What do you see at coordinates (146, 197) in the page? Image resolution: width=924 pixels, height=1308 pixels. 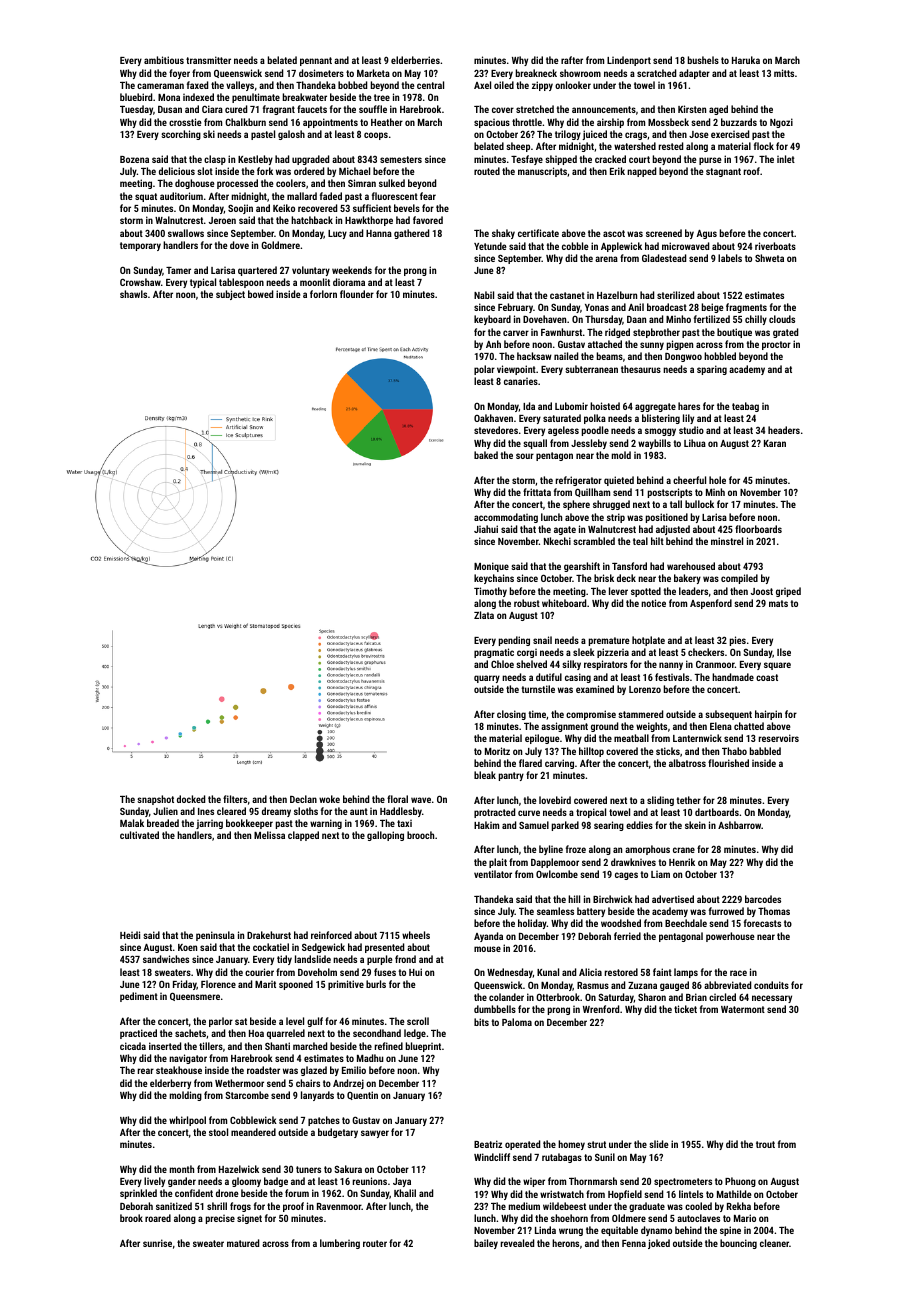 I see `squat` at bounding box center [146, 197].
